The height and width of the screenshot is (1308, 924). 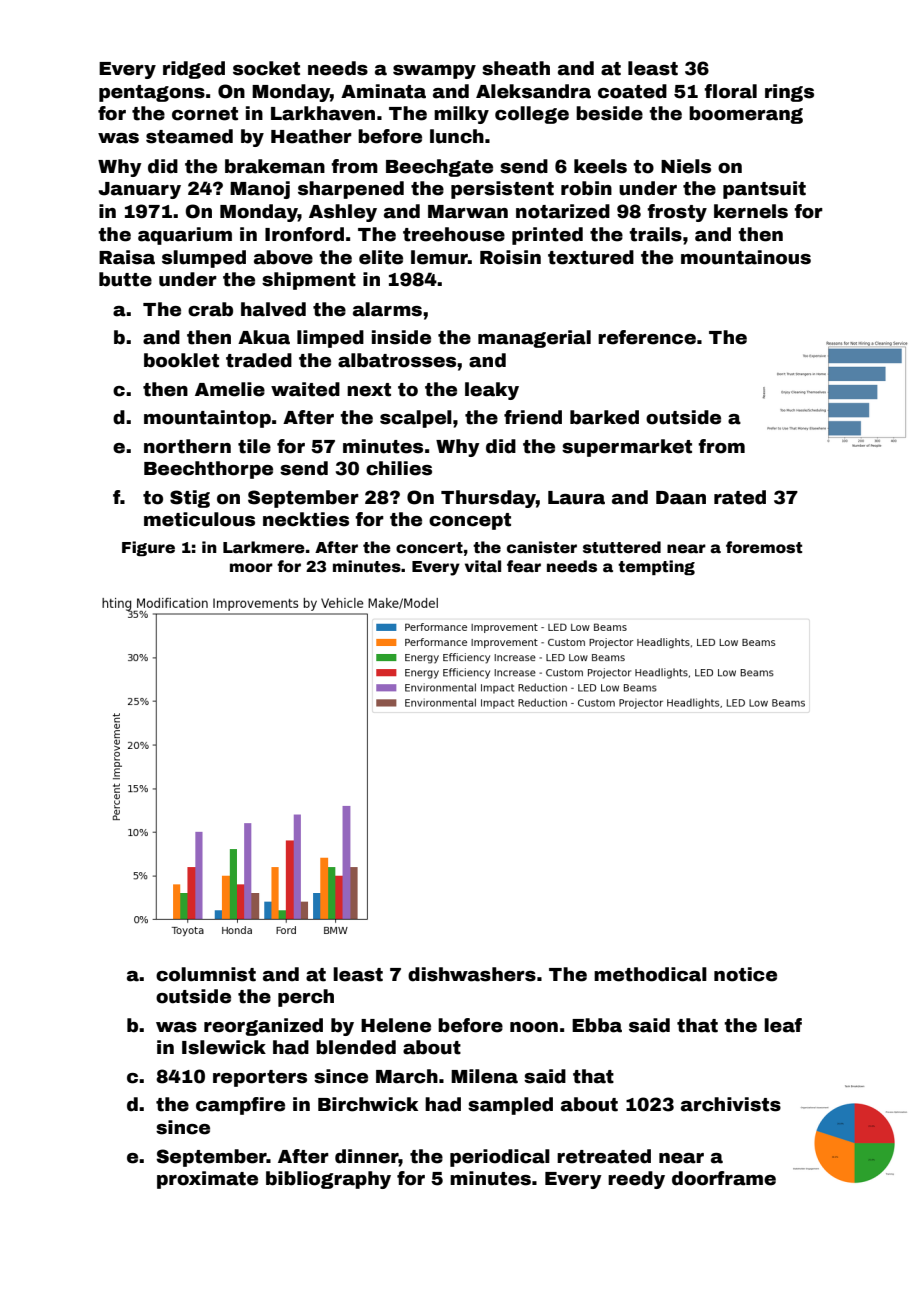 I want to click on cornet, so click(x=205, y=114).
